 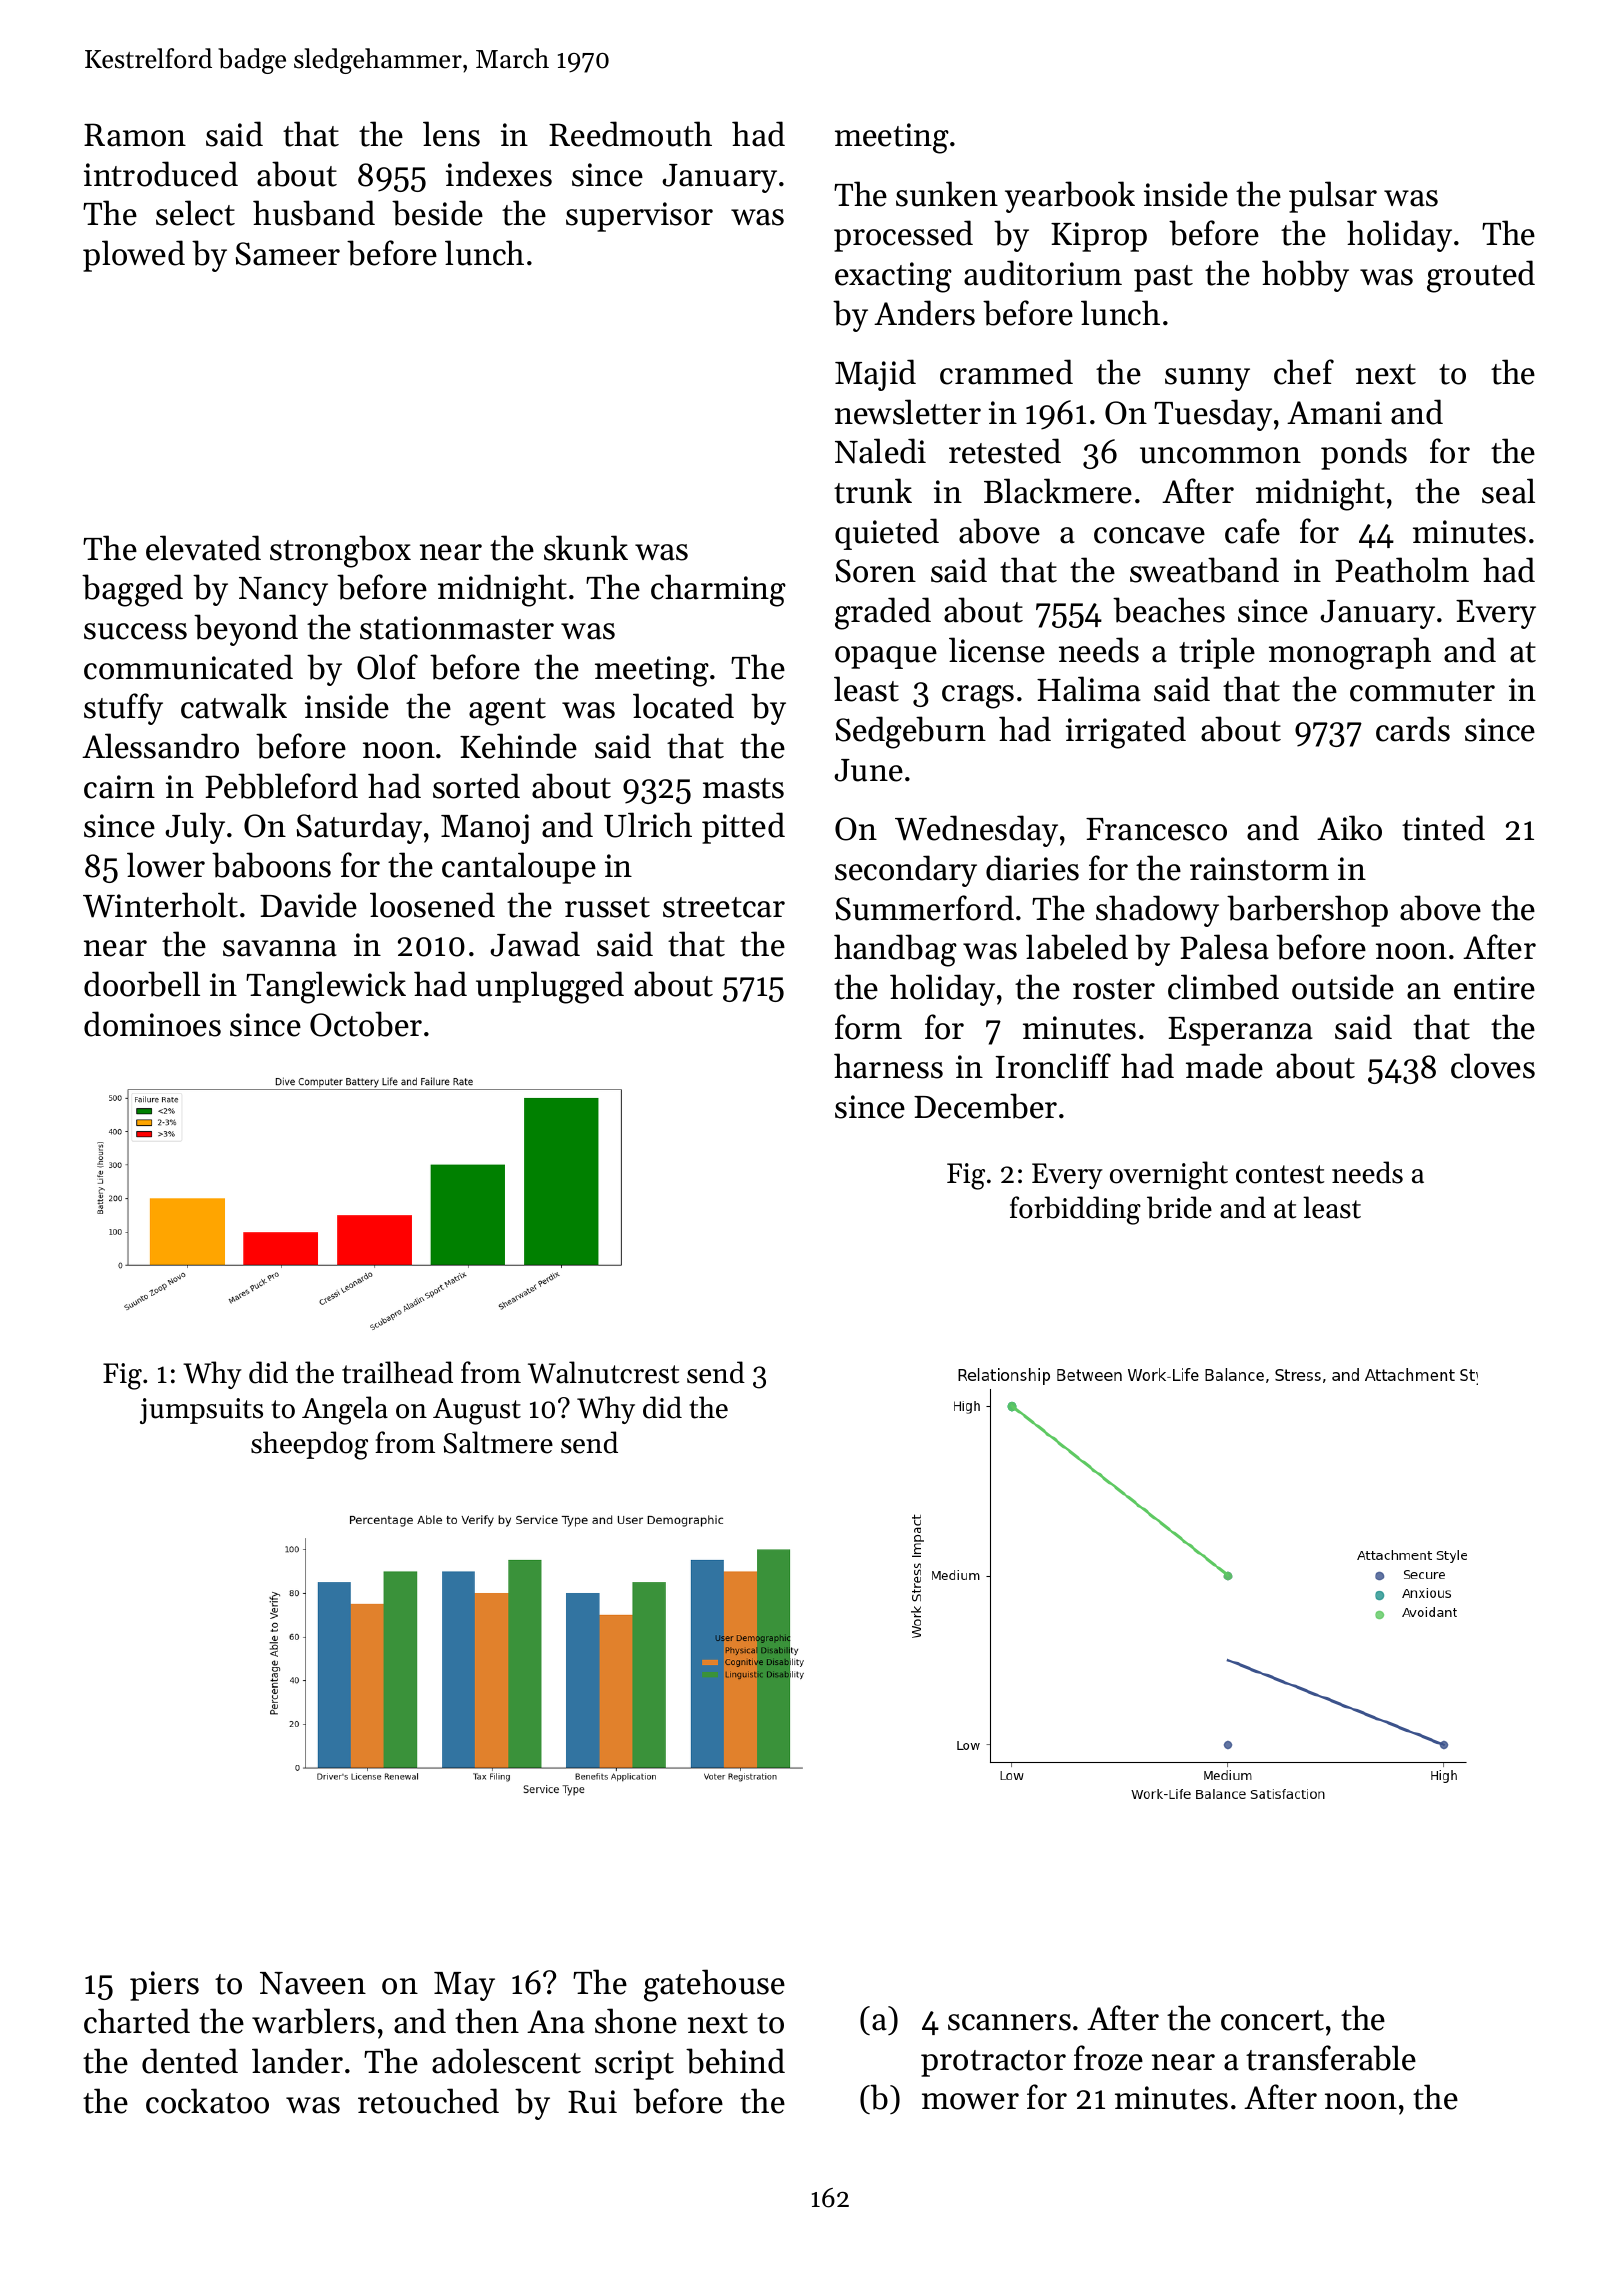 What do you see at coordinates (280, 948) in the screenshot?
I see `savanna` at bounding box center [280, 948].
